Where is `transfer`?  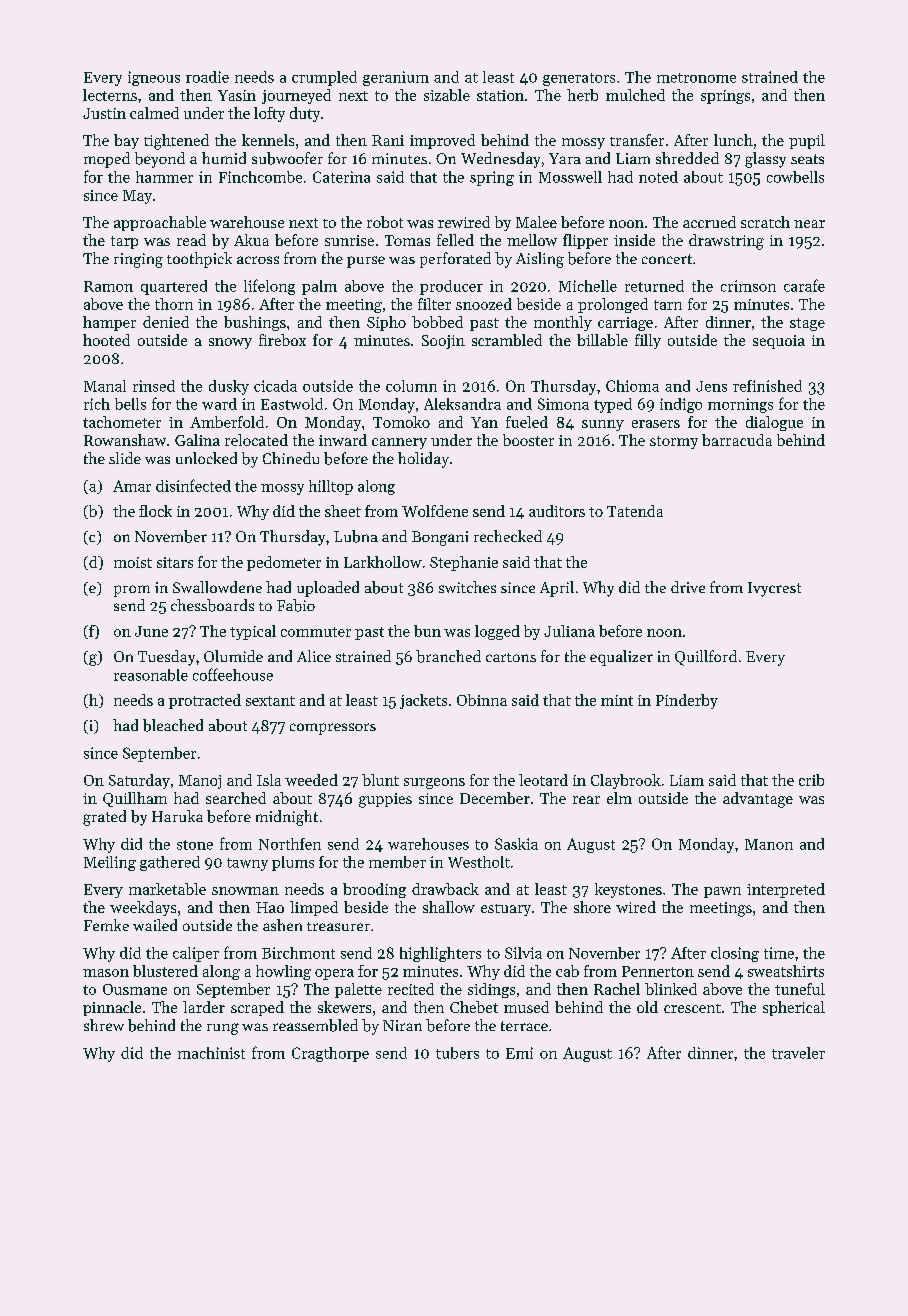
transfer is located at coordinates (637, 140).
